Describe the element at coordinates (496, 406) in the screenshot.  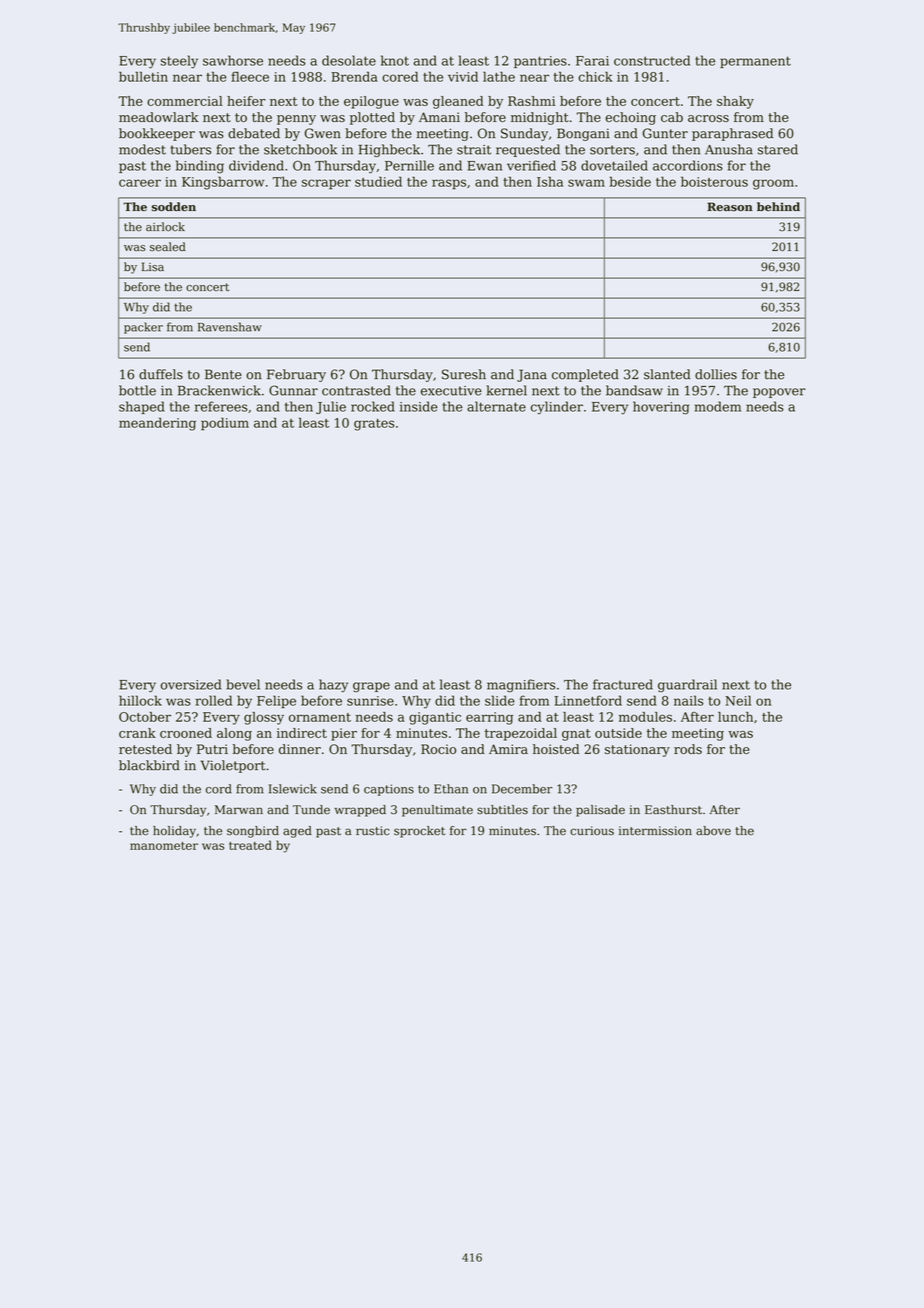
I see `alternate` at that location.
